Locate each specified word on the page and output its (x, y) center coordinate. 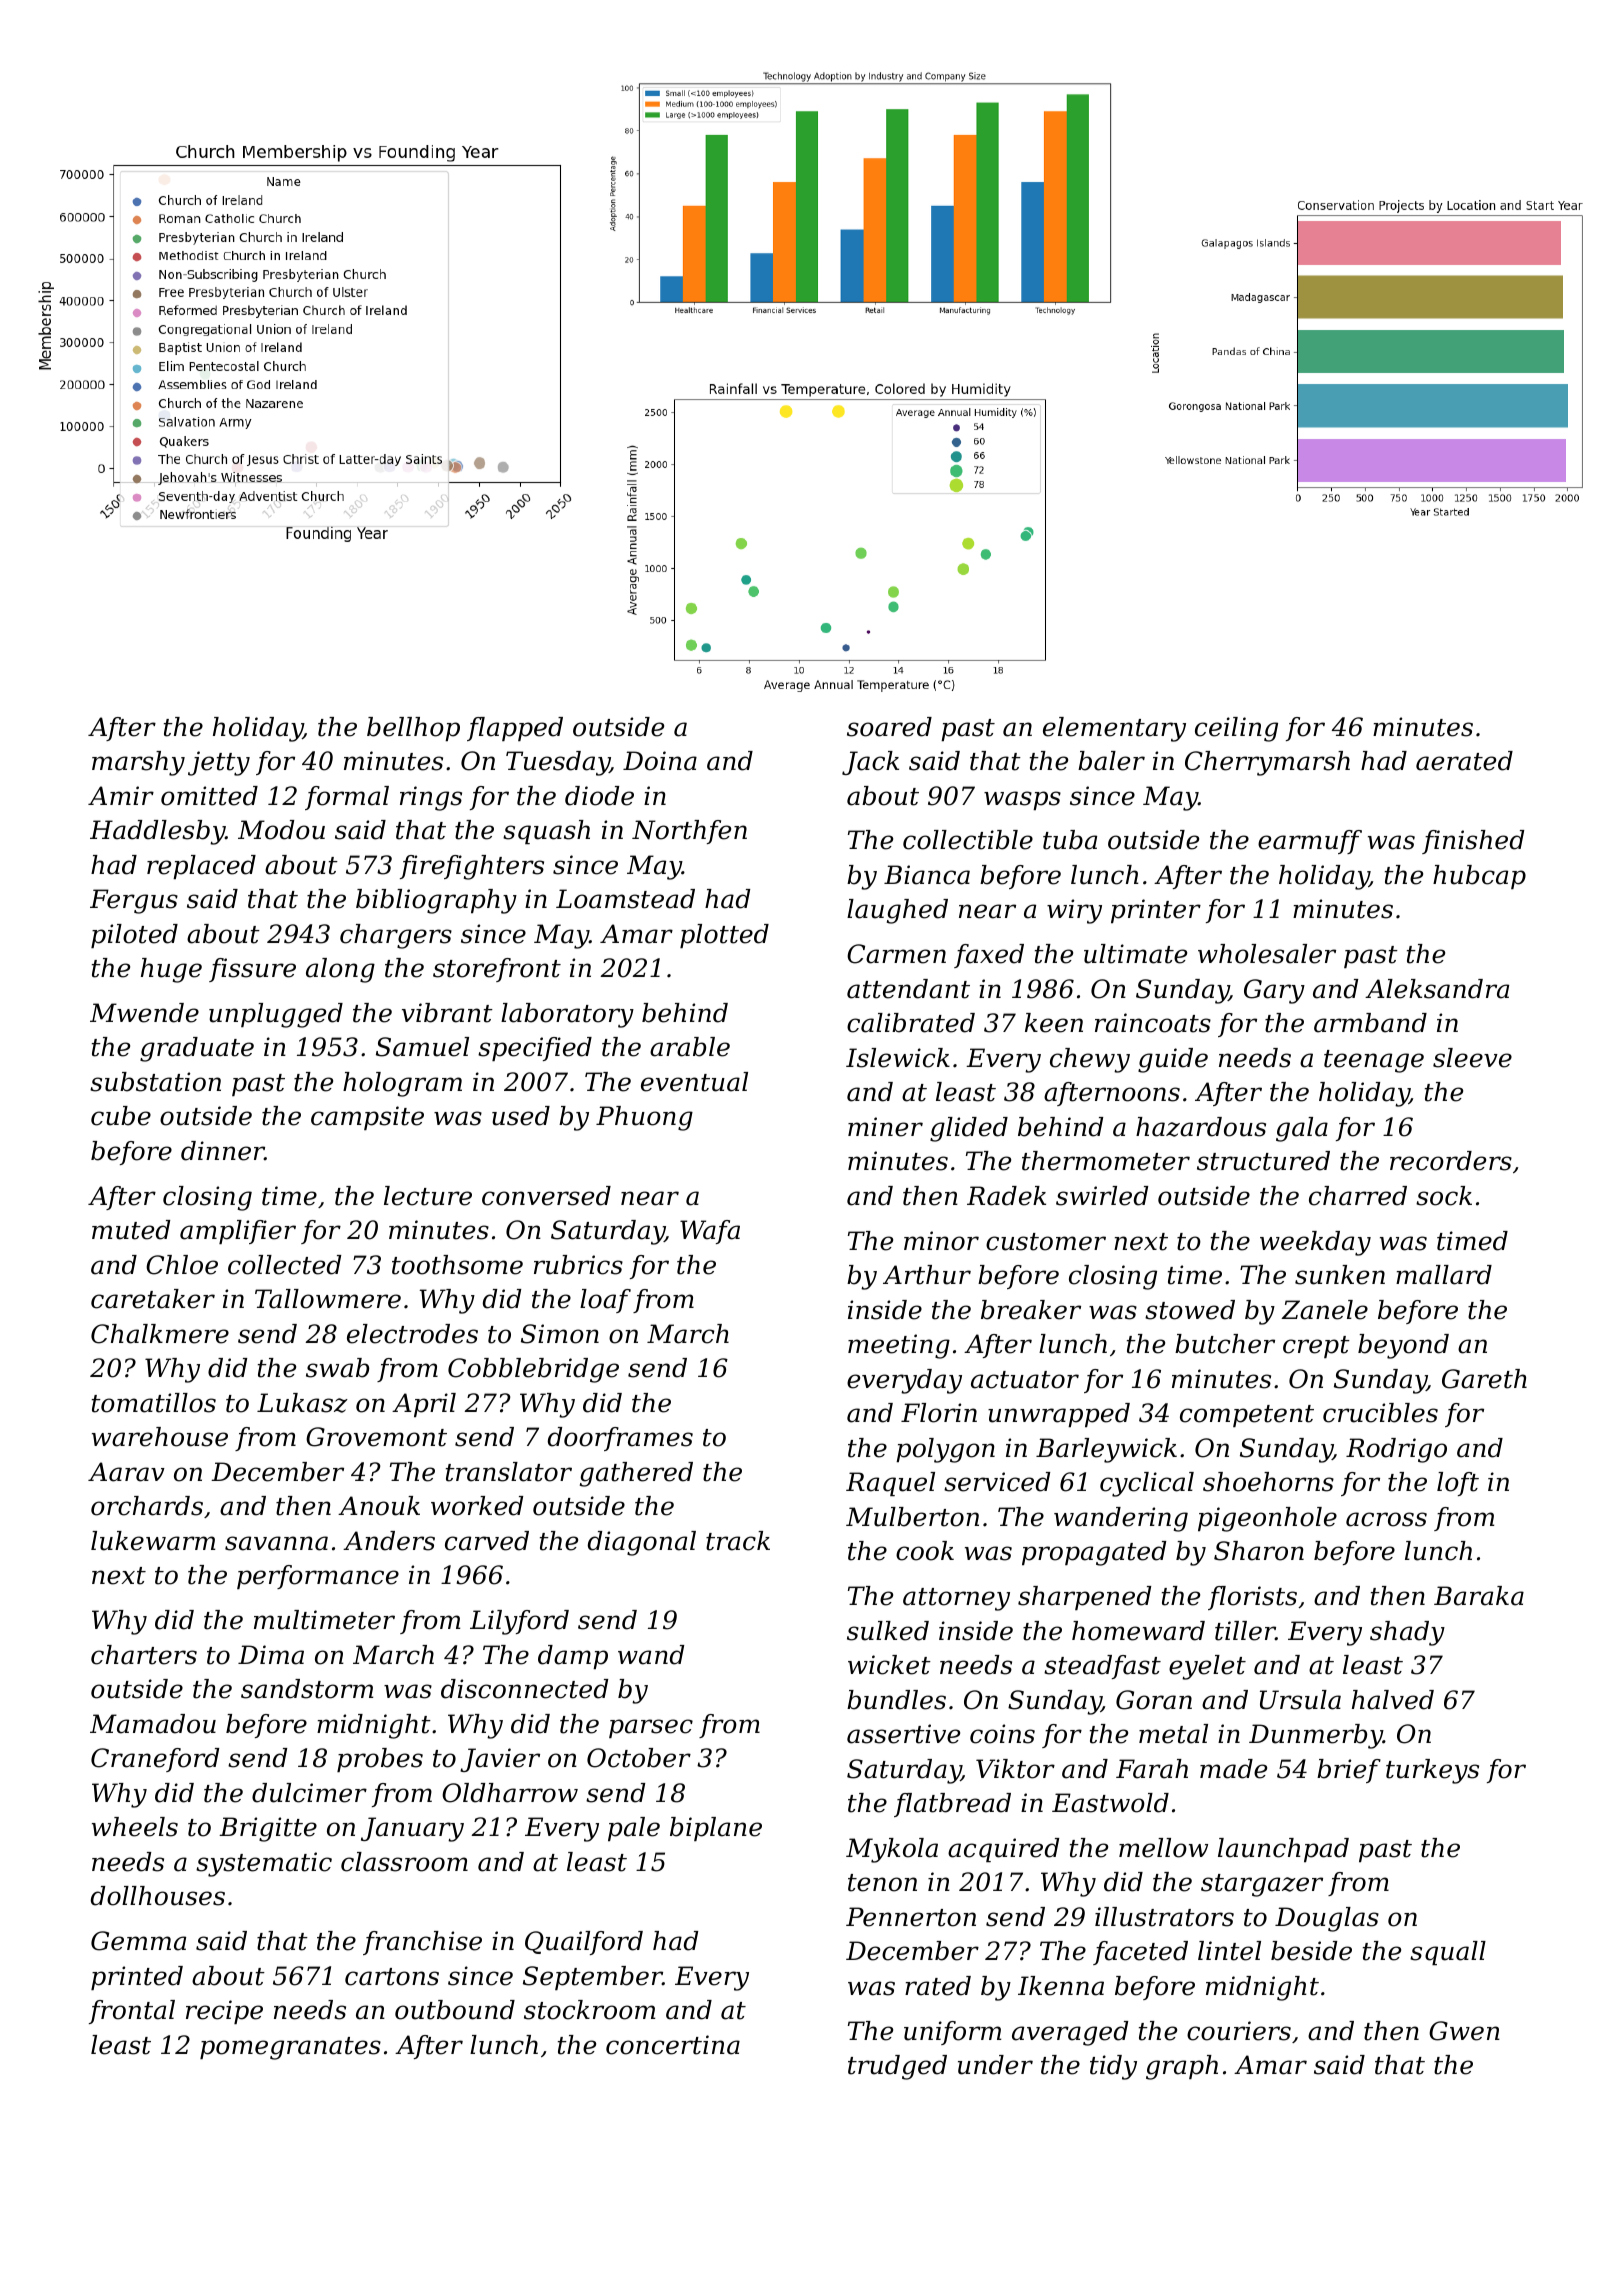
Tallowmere (328, 1299)
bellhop (413, 729)
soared (889, 727)
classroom (404, 1862)
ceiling (1236, 729)
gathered (636, 1474)
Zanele (1324, 1310)
